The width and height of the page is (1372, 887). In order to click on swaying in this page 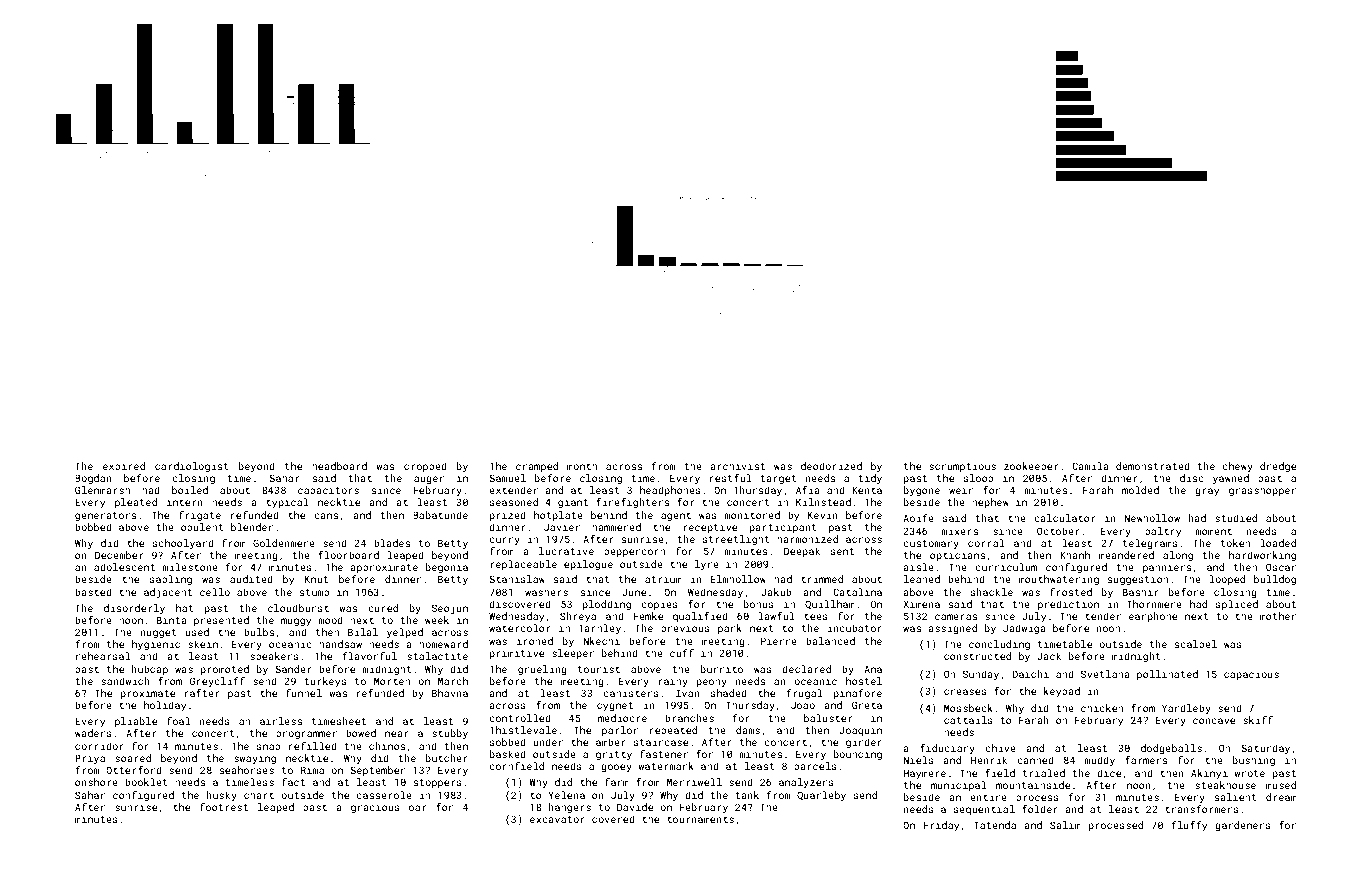, I will do `click(255, 759)`.
